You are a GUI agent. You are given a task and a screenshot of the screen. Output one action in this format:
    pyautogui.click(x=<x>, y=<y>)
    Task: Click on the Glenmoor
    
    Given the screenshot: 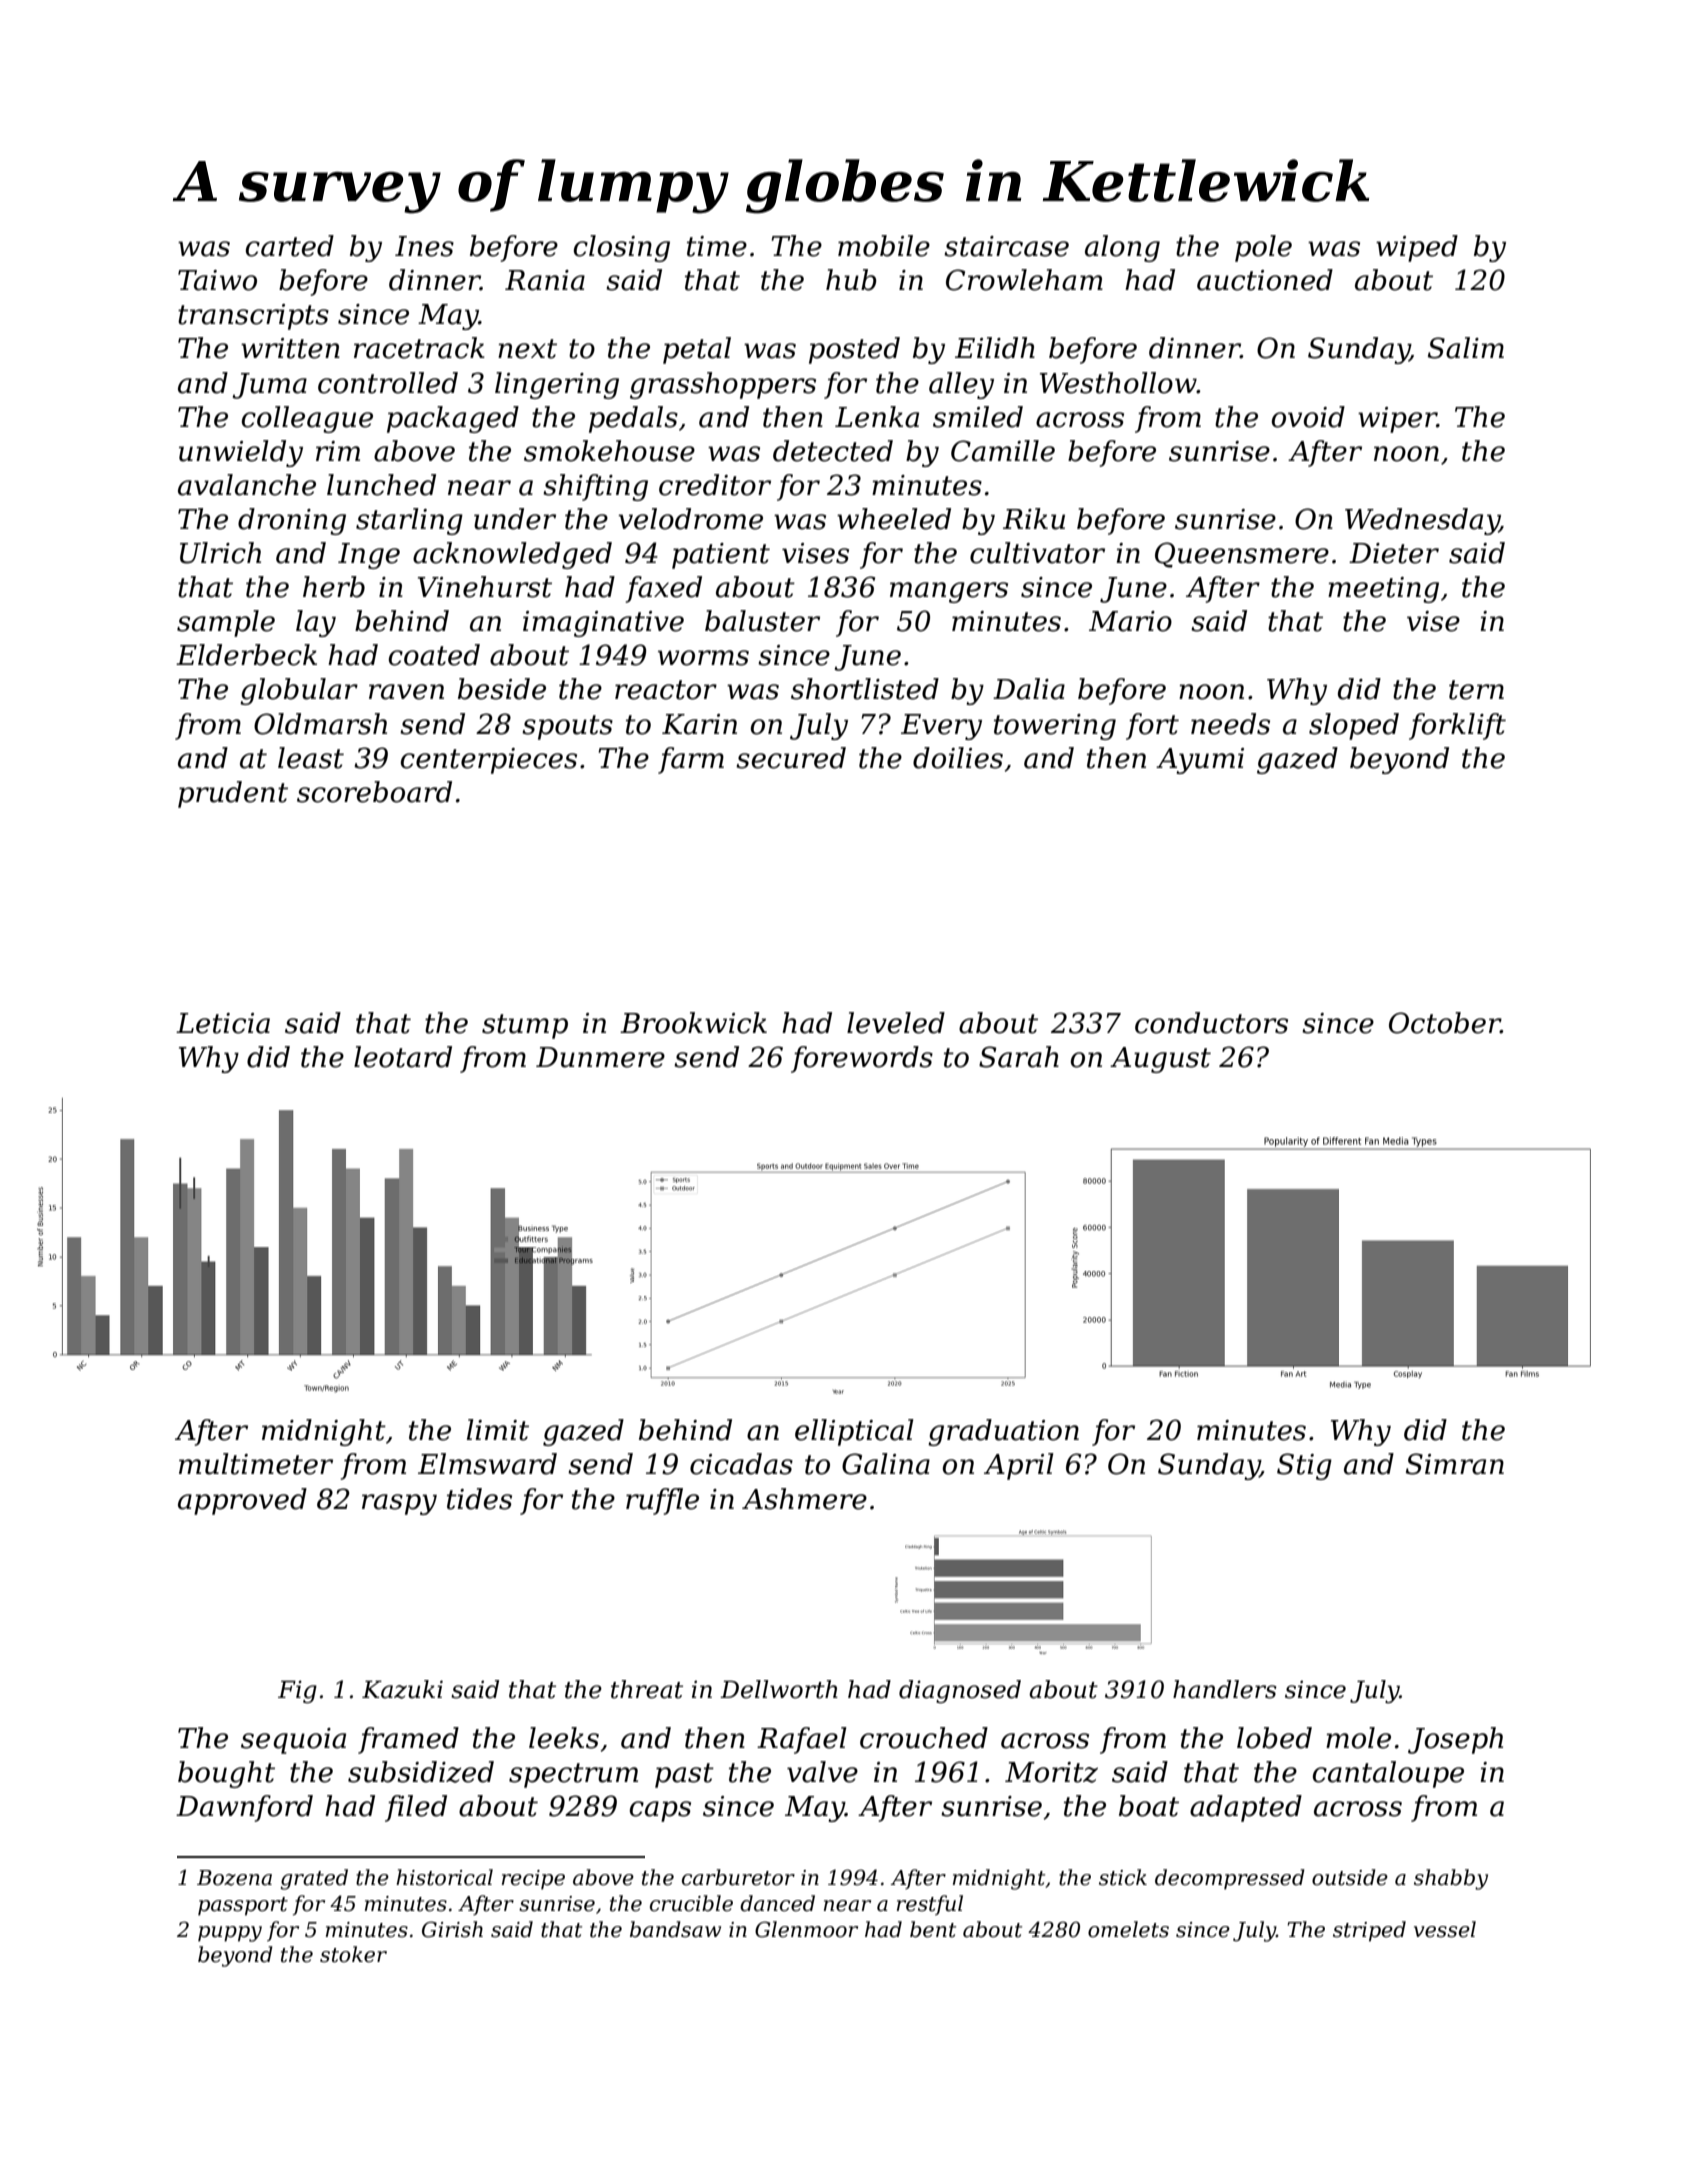 What is the action you would take?
    pyautogui.click(x=806, y=1929)
